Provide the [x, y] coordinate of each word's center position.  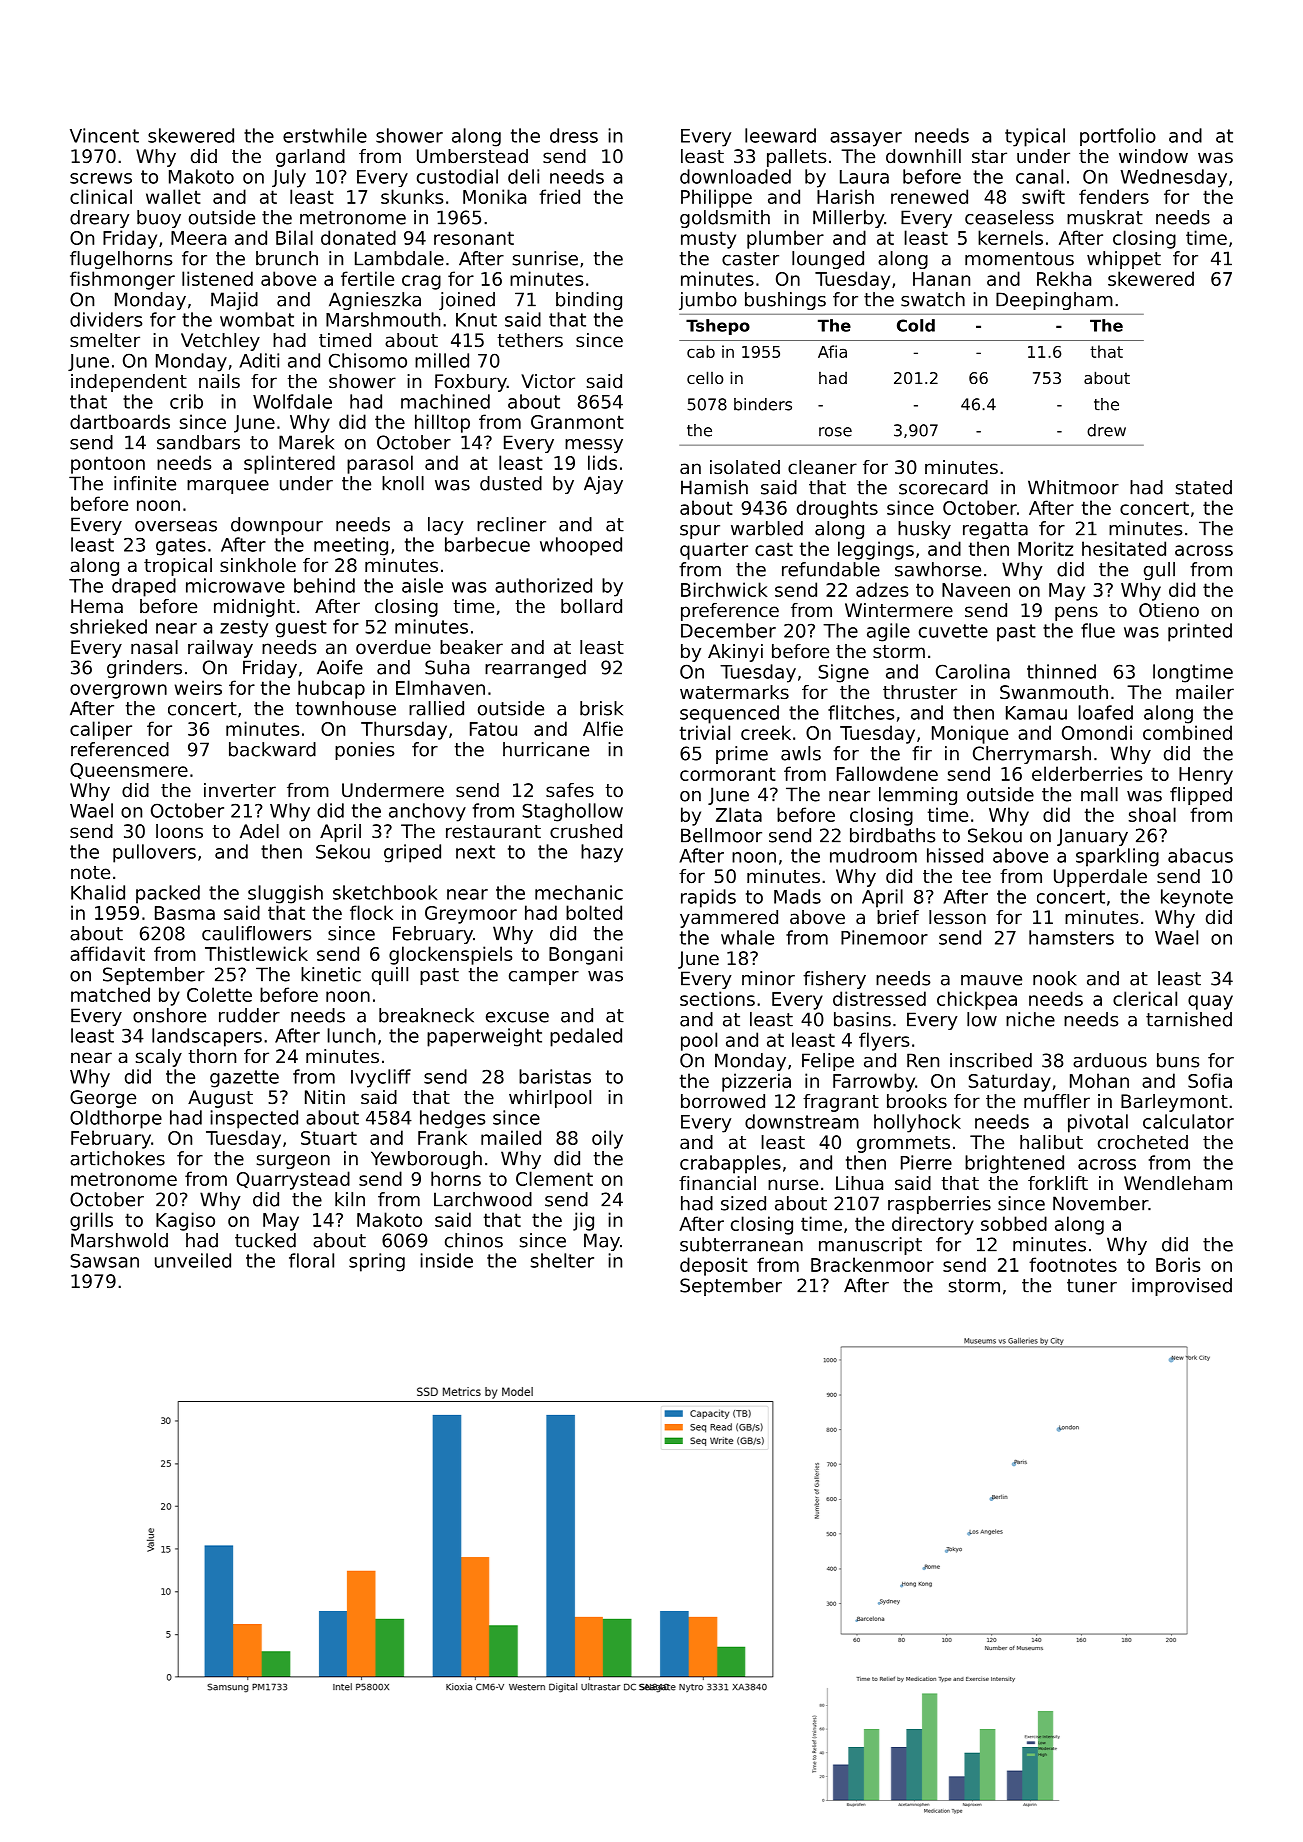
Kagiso [185, 1221]
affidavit [107, 953]
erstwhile [325, 135]
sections [717, 998]
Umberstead [472, 156]
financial [717, 1183]
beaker [471, 647]
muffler [1057, 1101]
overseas [176, 526]
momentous [1019, 259]
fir [922, 753]
